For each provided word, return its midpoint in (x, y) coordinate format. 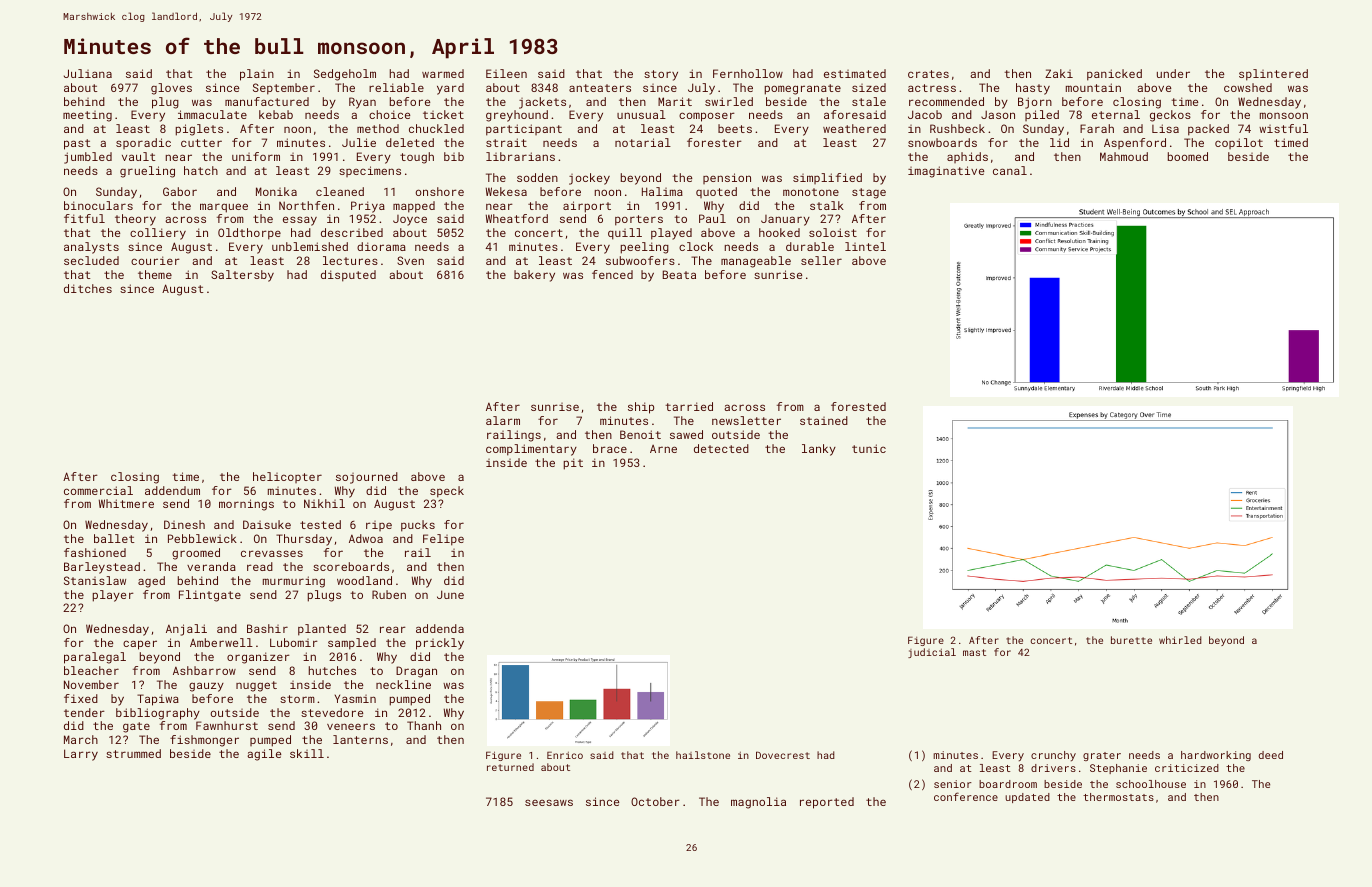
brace (610, 448)
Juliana (88, 73)
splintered (1273, 75)
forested (858, 406)
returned (510, 767)
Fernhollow (748, 73)
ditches (88, 288)
